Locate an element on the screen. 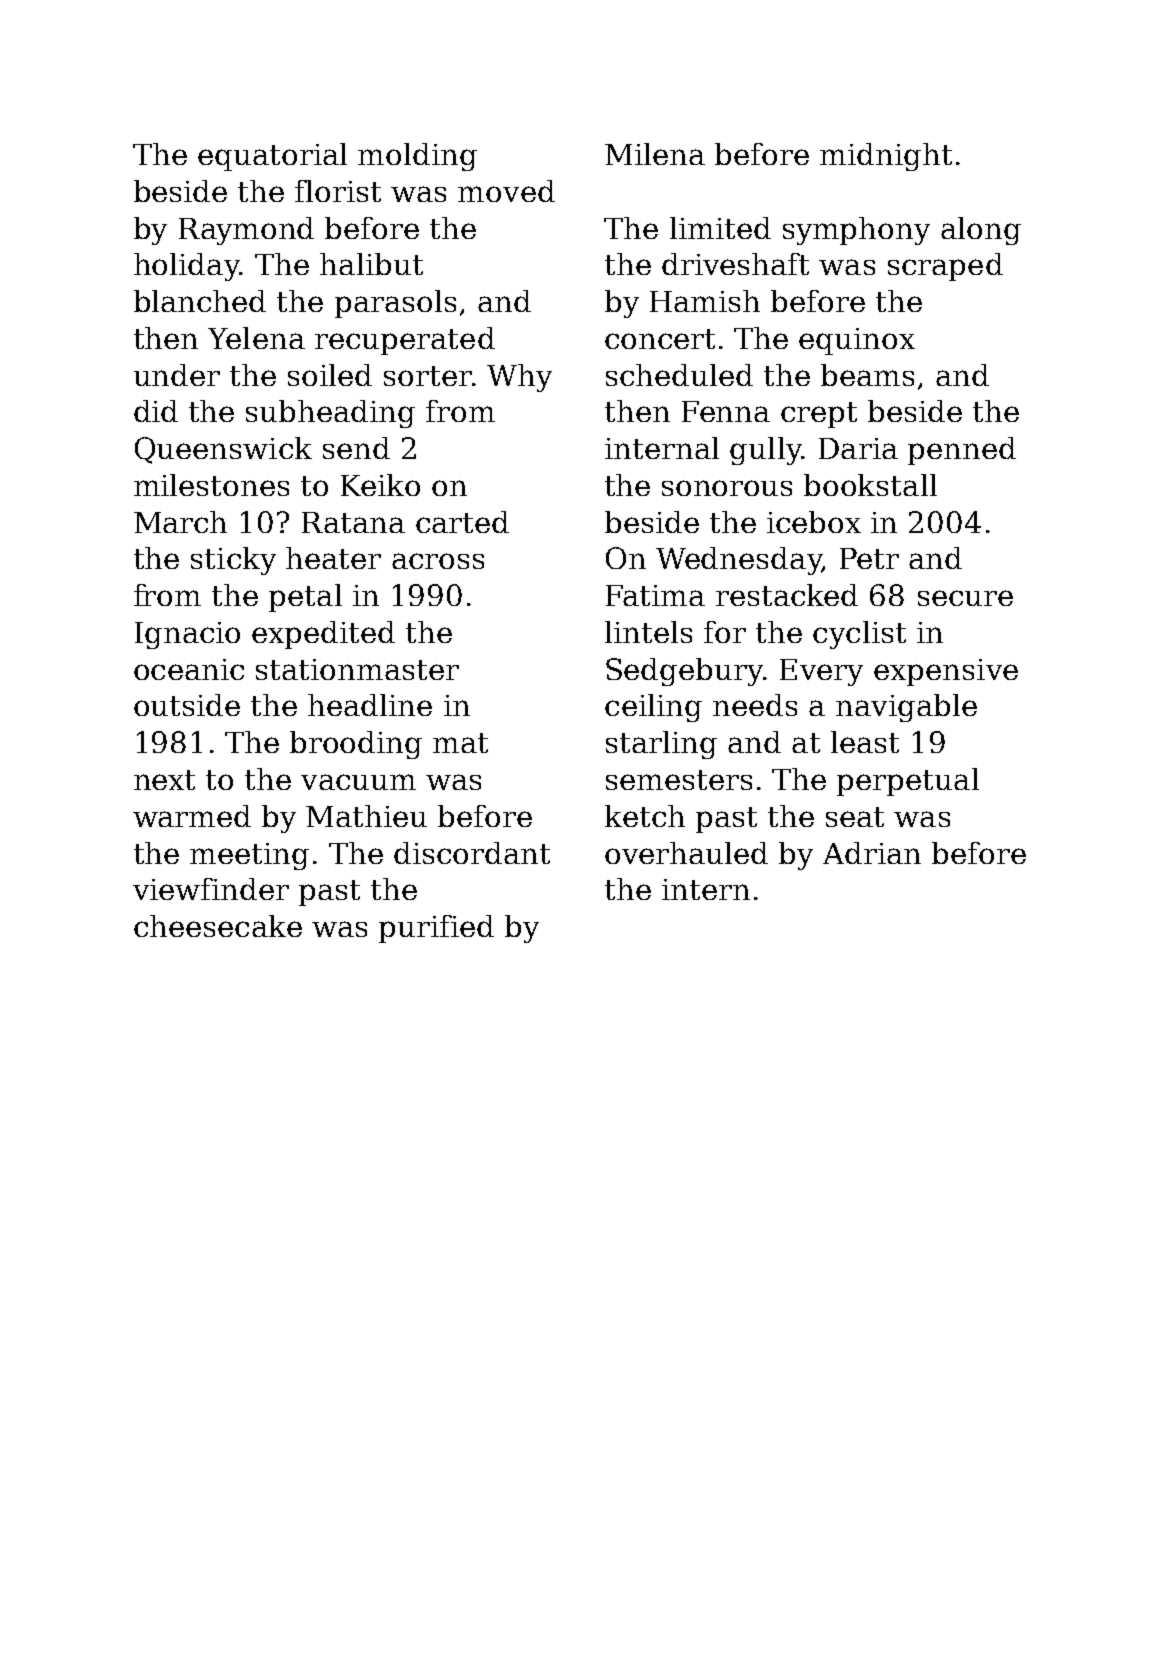 This screenshot has height=1654, width=1165. driveshaft is located at coordinates (735, 264).
